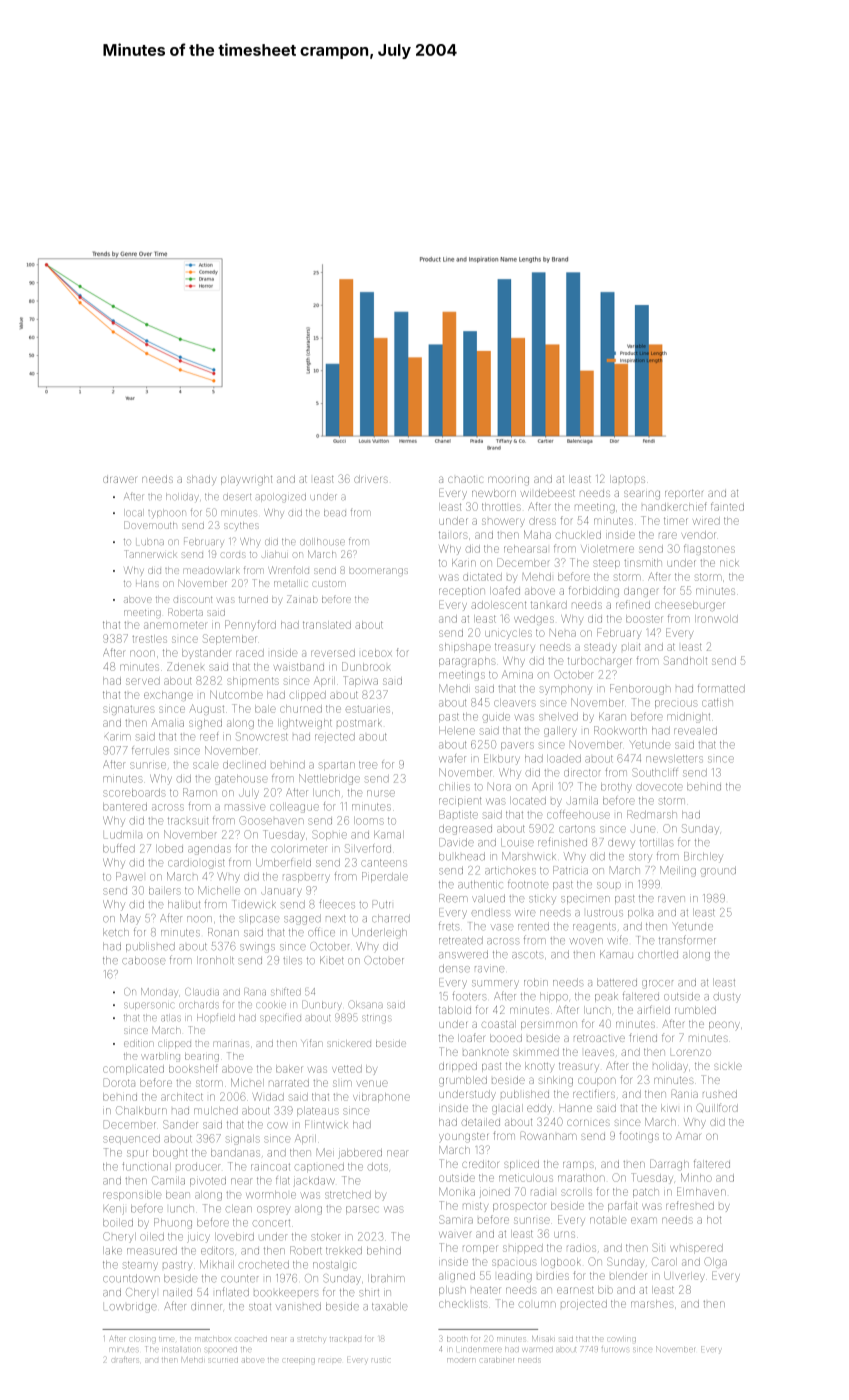 This page has height=1400, width=849. What do you see at coordinates (581, 1178) in the page?
I see `marathon` at bounding box center [581, 1178].
